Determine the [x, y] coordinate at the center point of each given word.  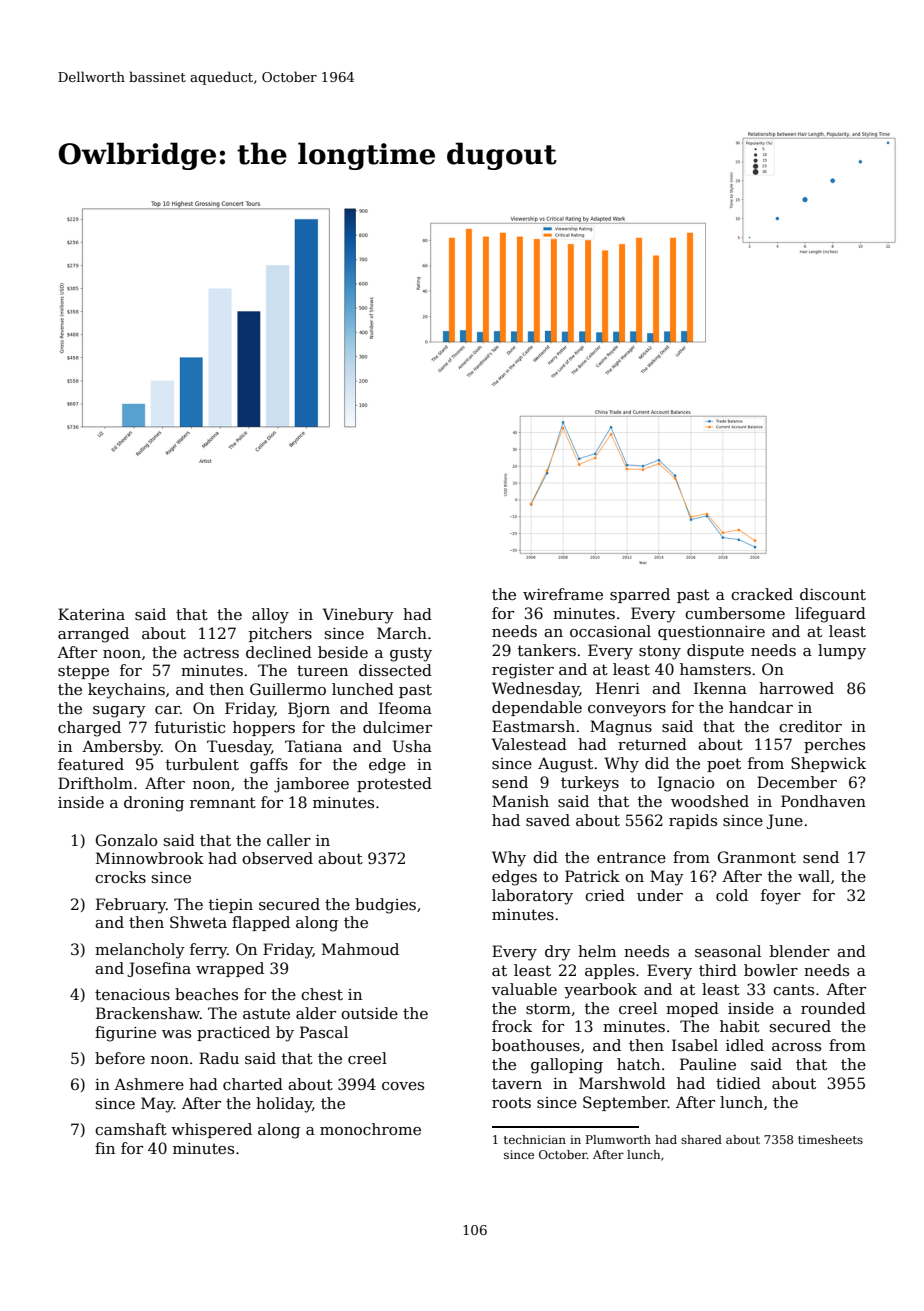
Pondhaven [823, 801]
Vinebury [358, 616]
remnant [223, 802]
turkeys [590, 784]
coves [403, 1086]
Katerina [91, 614]
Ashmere [149, 1084]
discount [833, 594]
